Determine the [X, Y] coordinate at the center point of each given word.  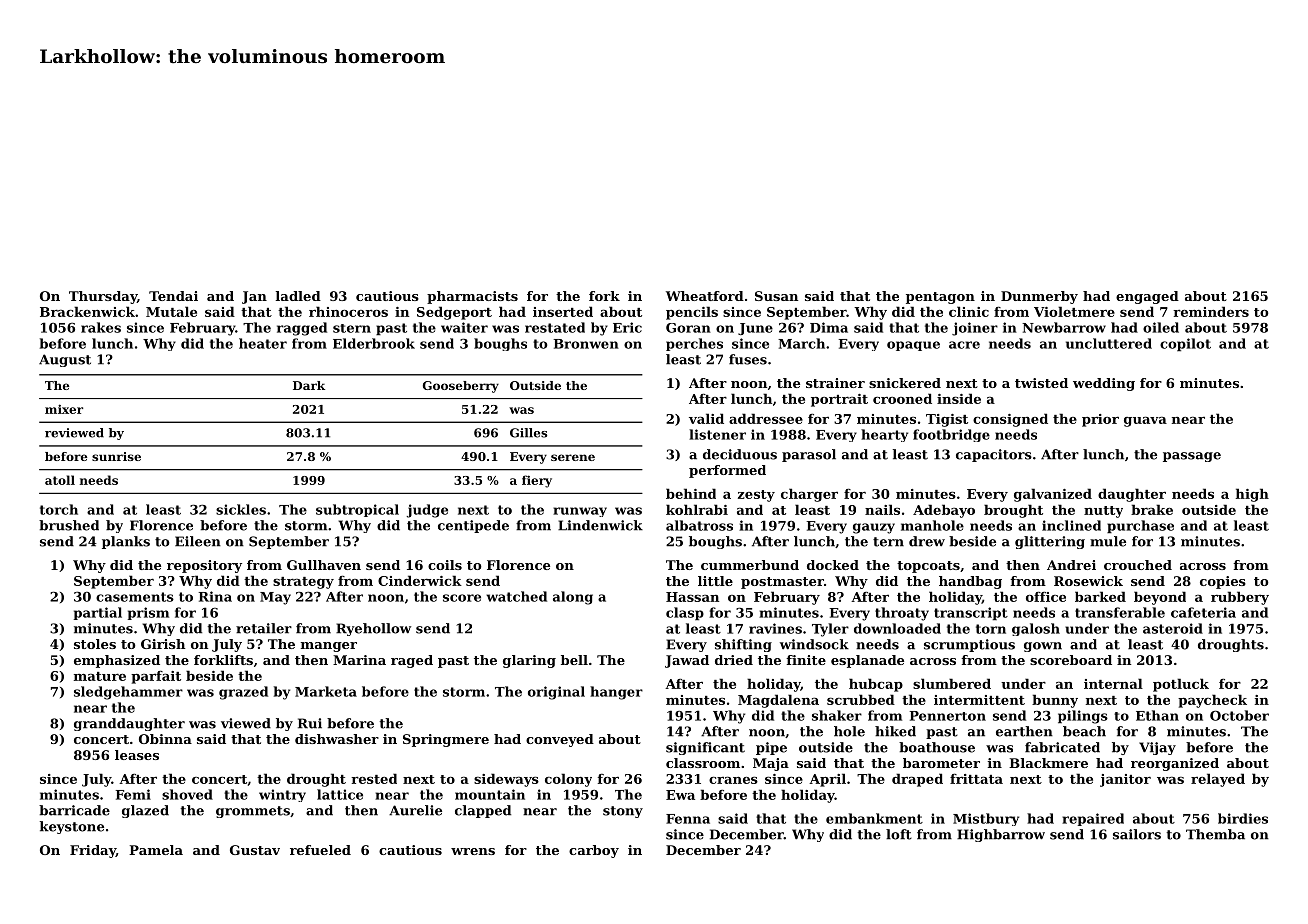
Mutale [171, 311]
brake [1152, 509]
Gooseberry [461, 387]
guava [1145, 421]
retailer [264, 628]
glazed [145, 811]
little [715, 581]
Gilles [528, 433]
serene [573, 457]
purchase [1140, 527]
